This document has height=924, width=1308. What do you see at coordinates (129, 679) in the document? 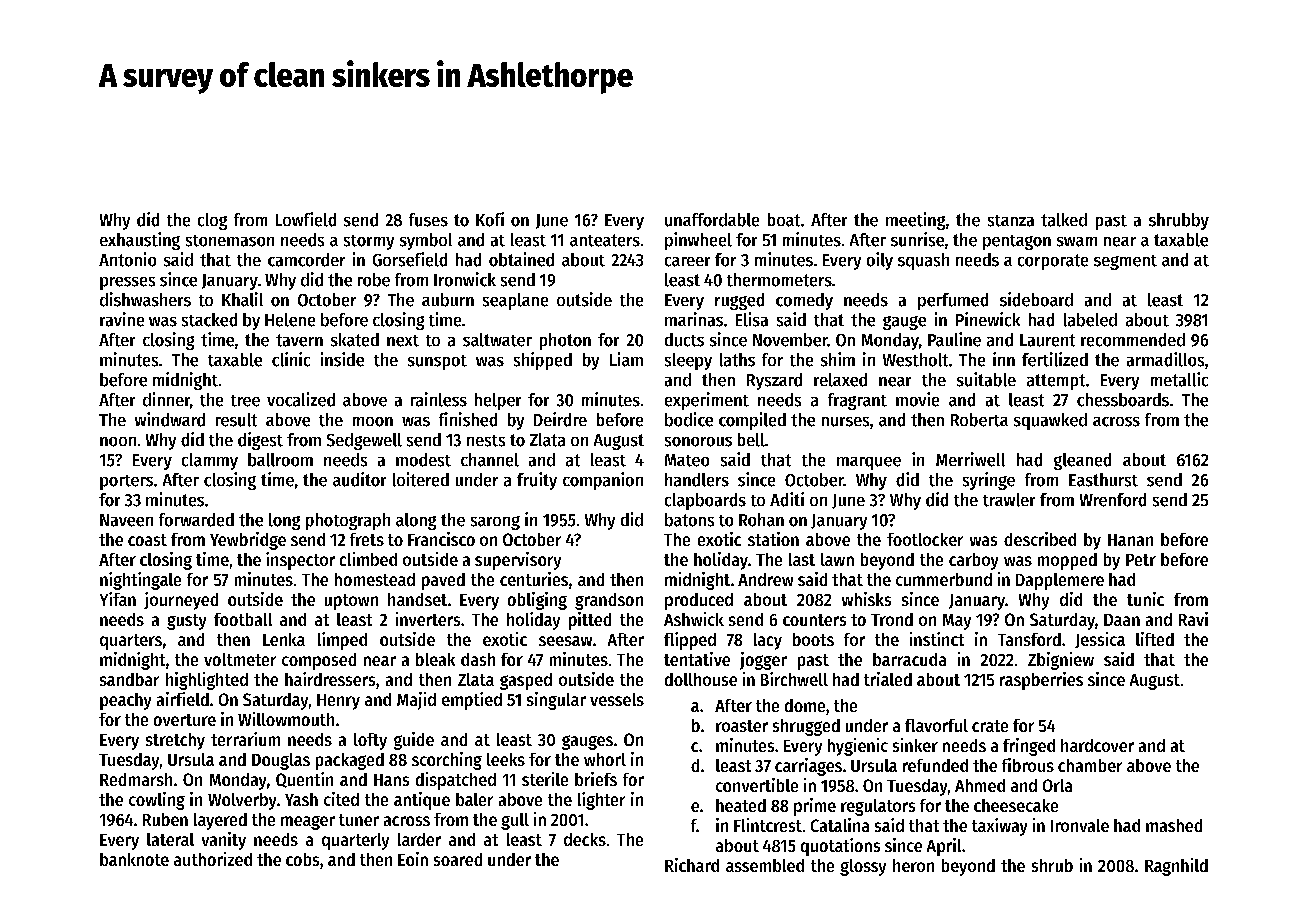
I see `sandbar` at bounding box center [129, 679].
